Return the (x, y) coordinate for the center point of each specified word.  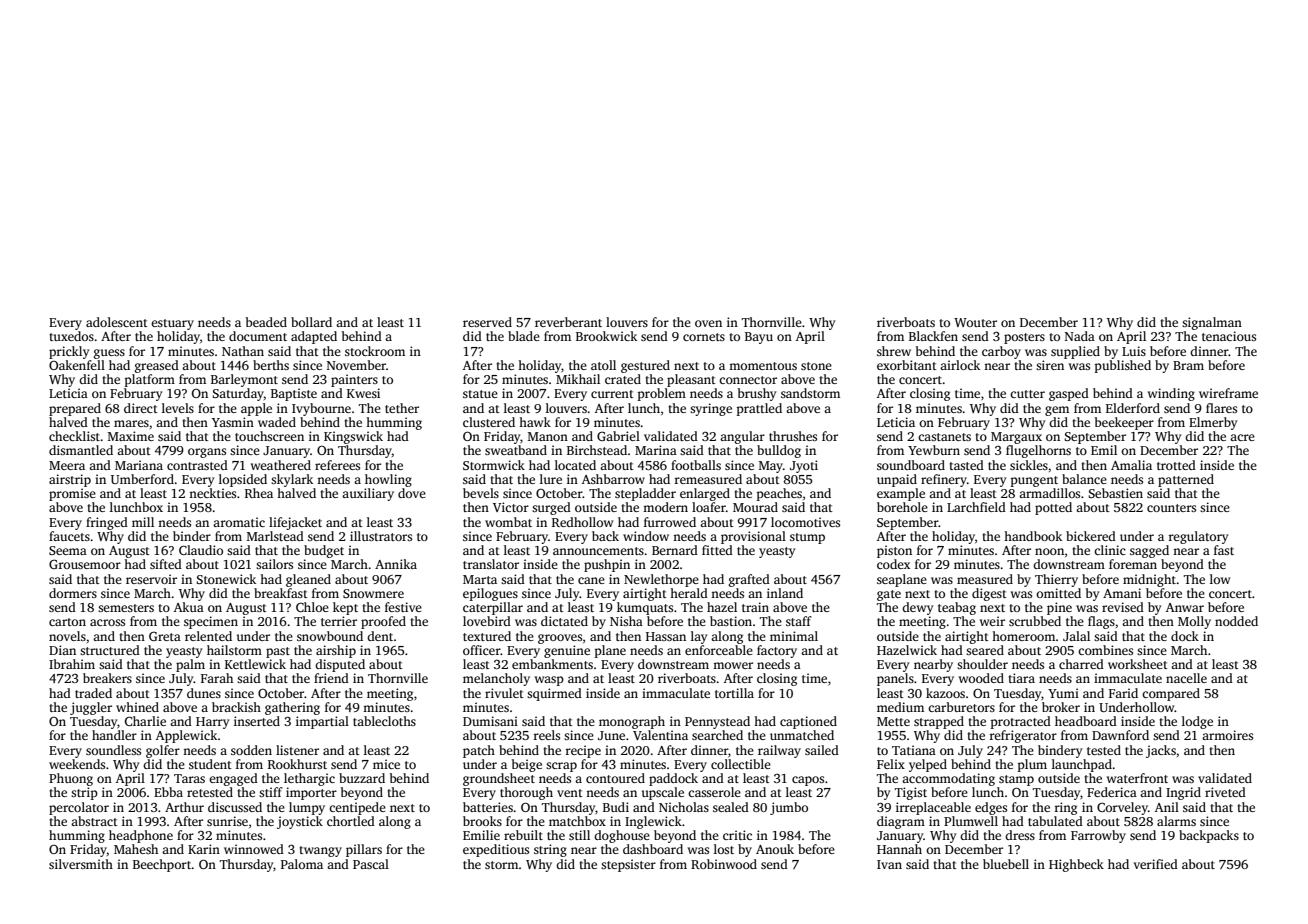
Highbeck (1076, 865)
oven (708, 323)
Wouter (975, 322)
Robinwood (724, 864)
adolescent (117, 322)
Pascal (371, 864)
